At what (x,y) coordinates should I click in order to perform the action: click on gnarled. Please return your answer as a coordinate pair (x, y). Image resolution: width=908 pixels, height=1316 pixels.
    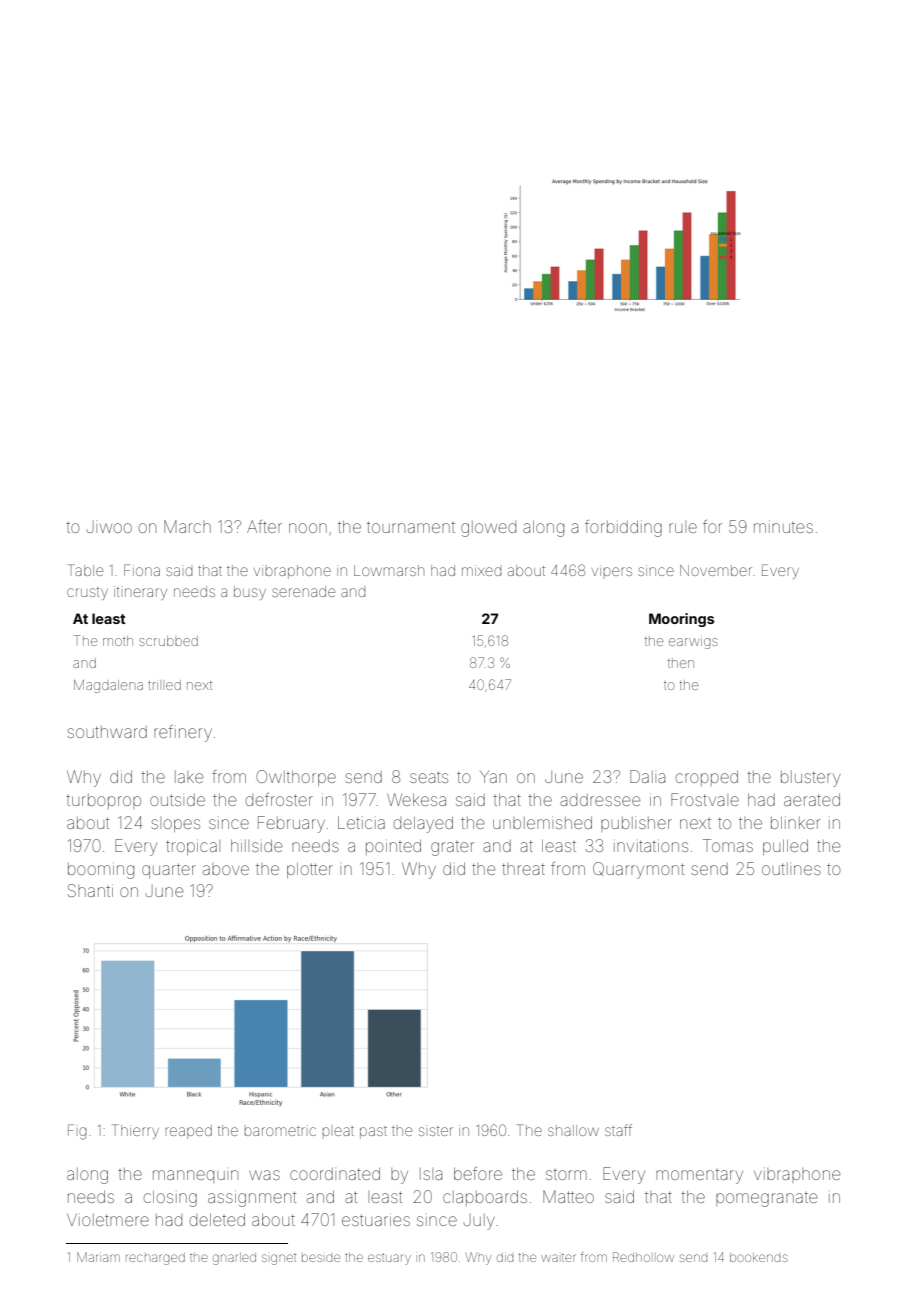
    Looking at the image, I should click on (234, 1259).
